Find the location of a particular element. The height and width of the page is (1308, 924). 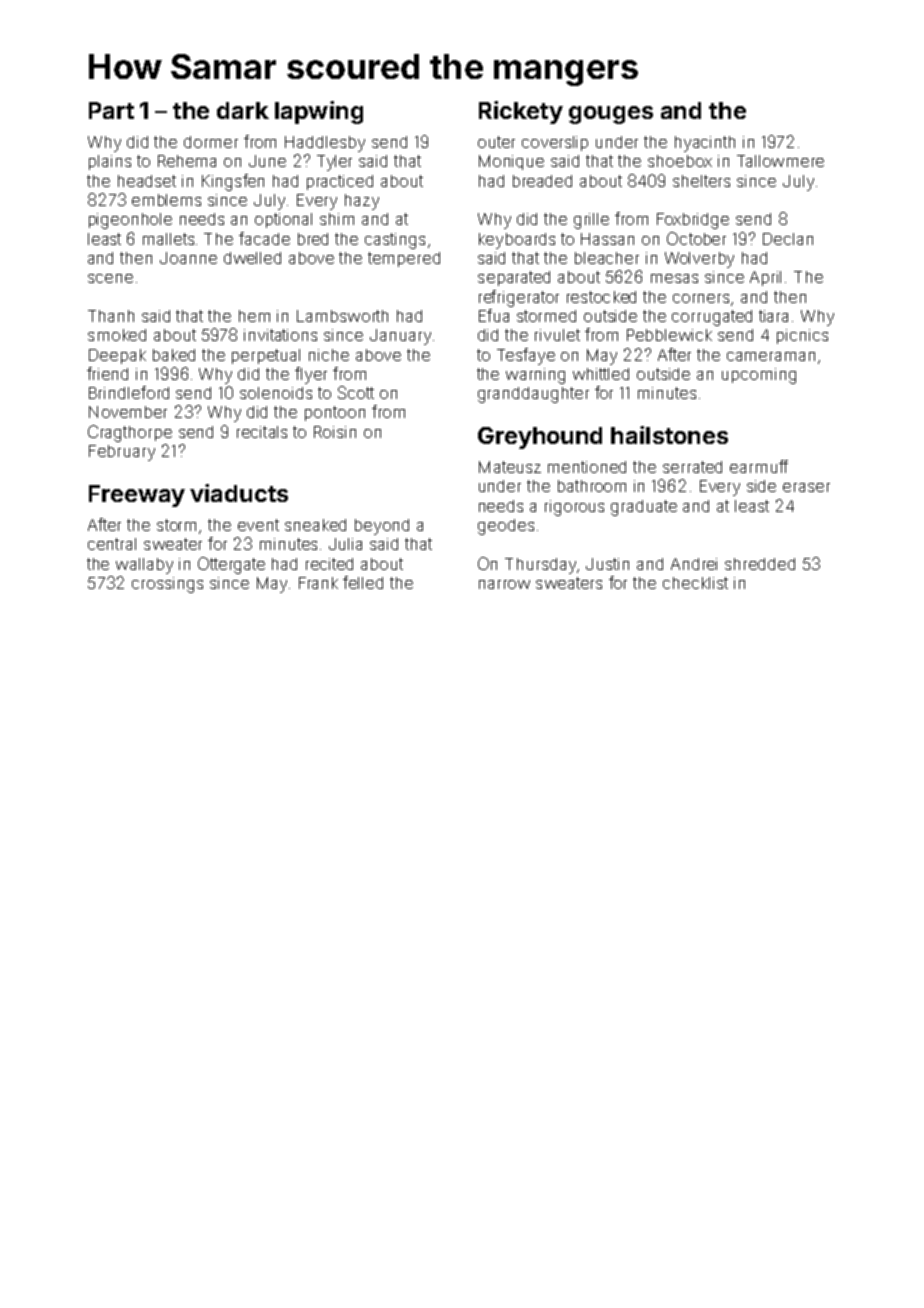

Thursday is located at coordinates (540, 566).
